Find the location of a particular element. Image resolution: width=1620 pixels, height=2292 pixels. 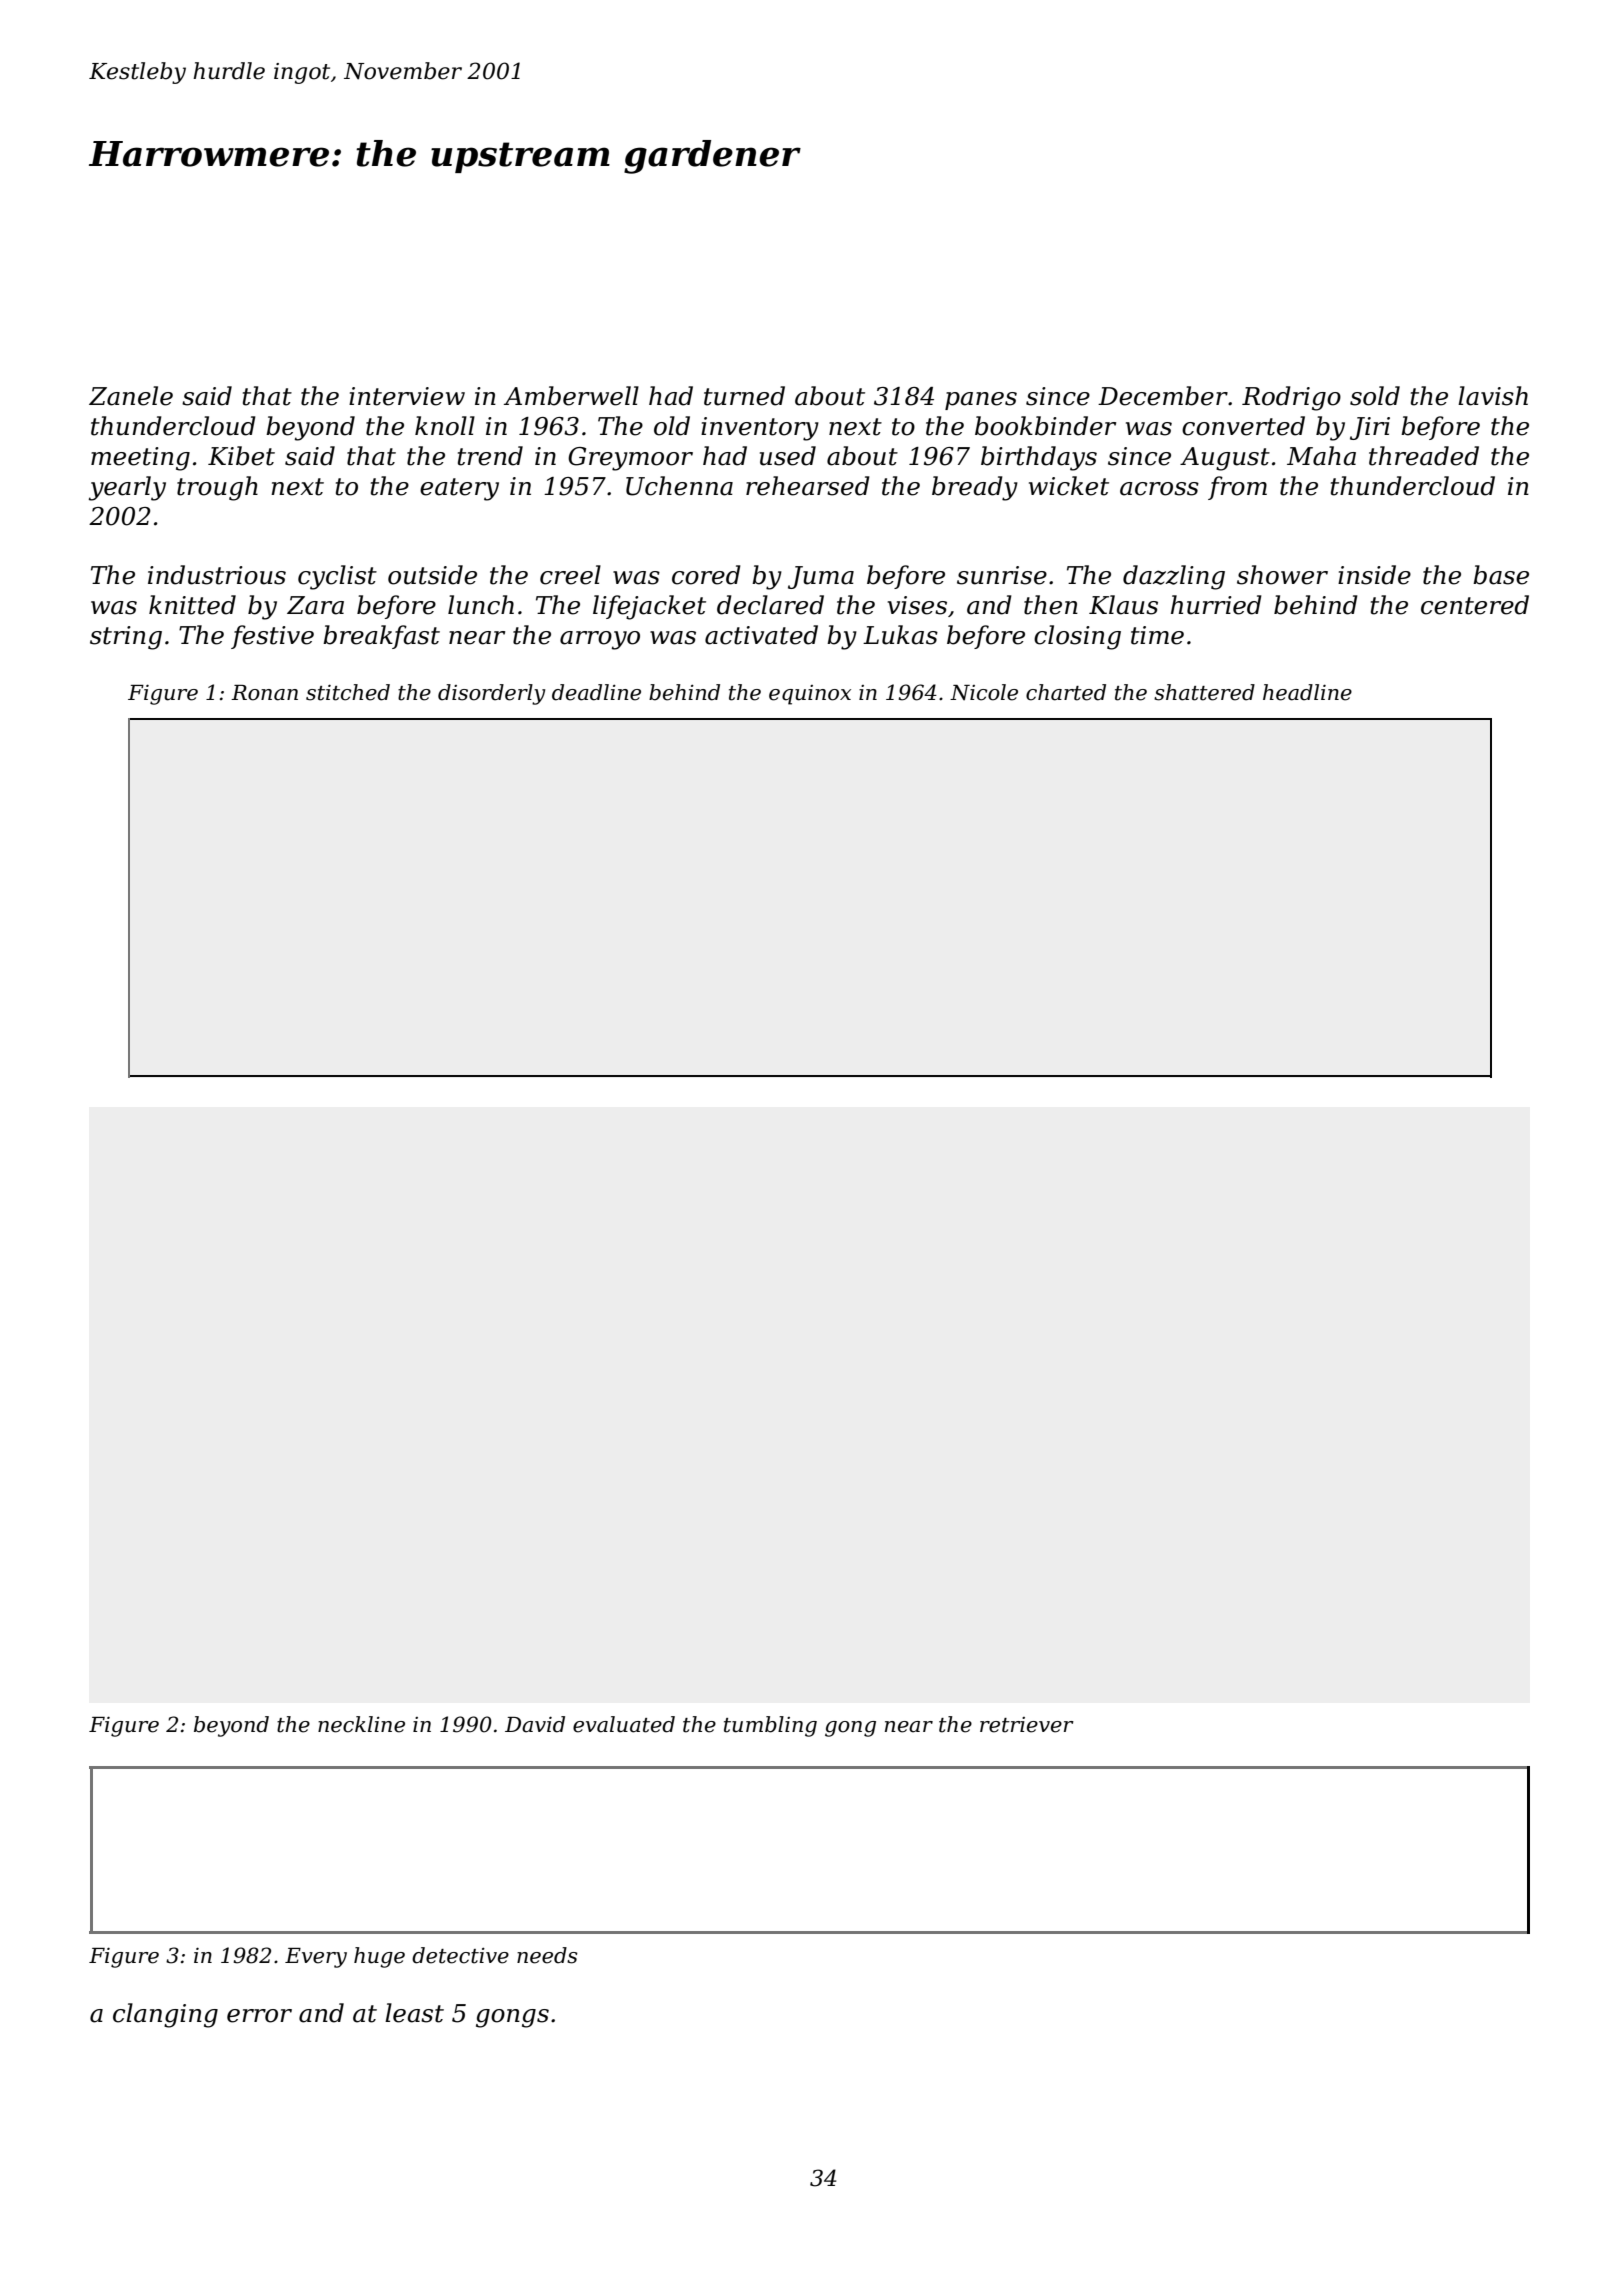

lavish is located at coordinates (1493, 396).
